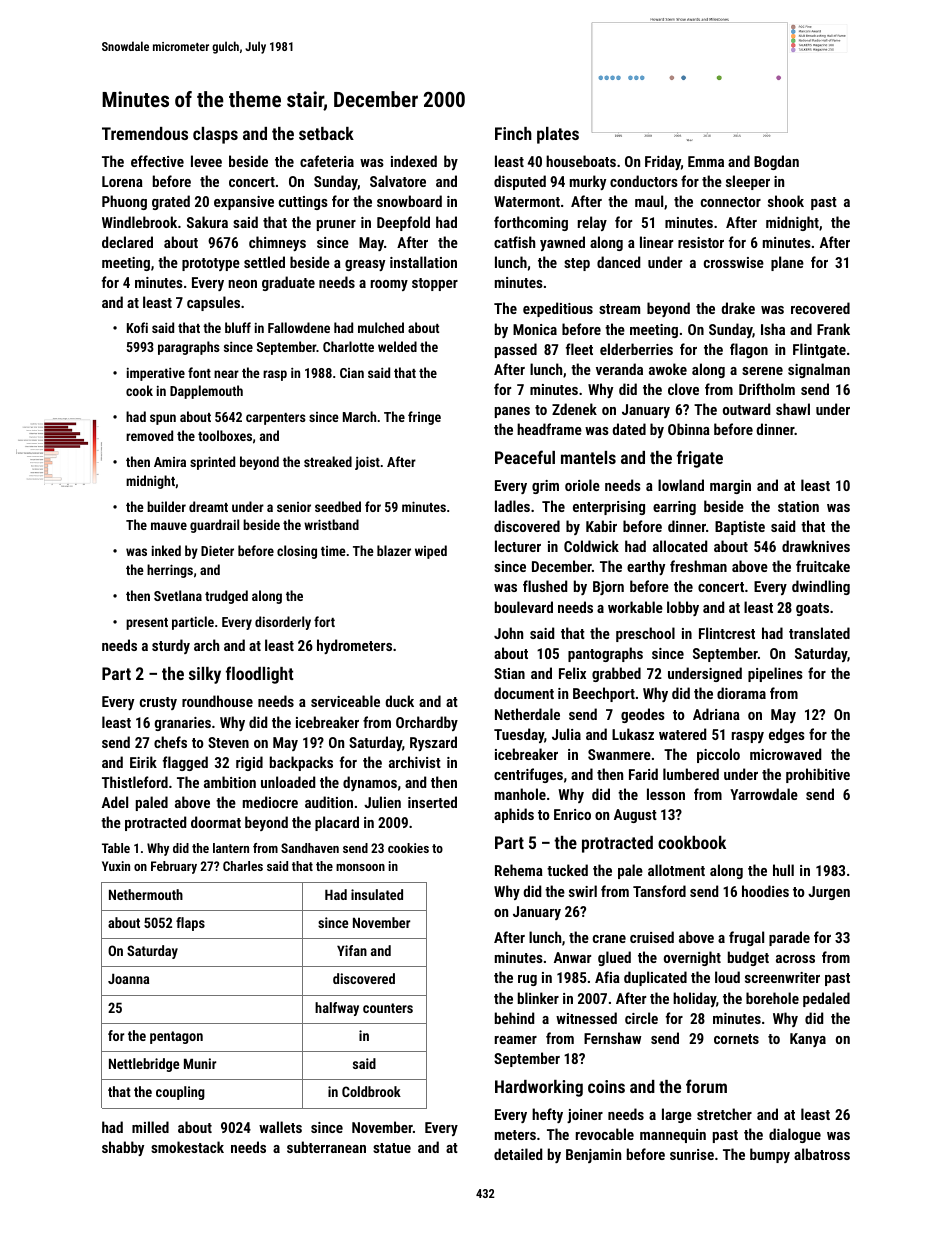 The width and height of the image is (952, 1233). Describe the element at coordinates (171, 646) in the image. I see `sturdy` at that location.
